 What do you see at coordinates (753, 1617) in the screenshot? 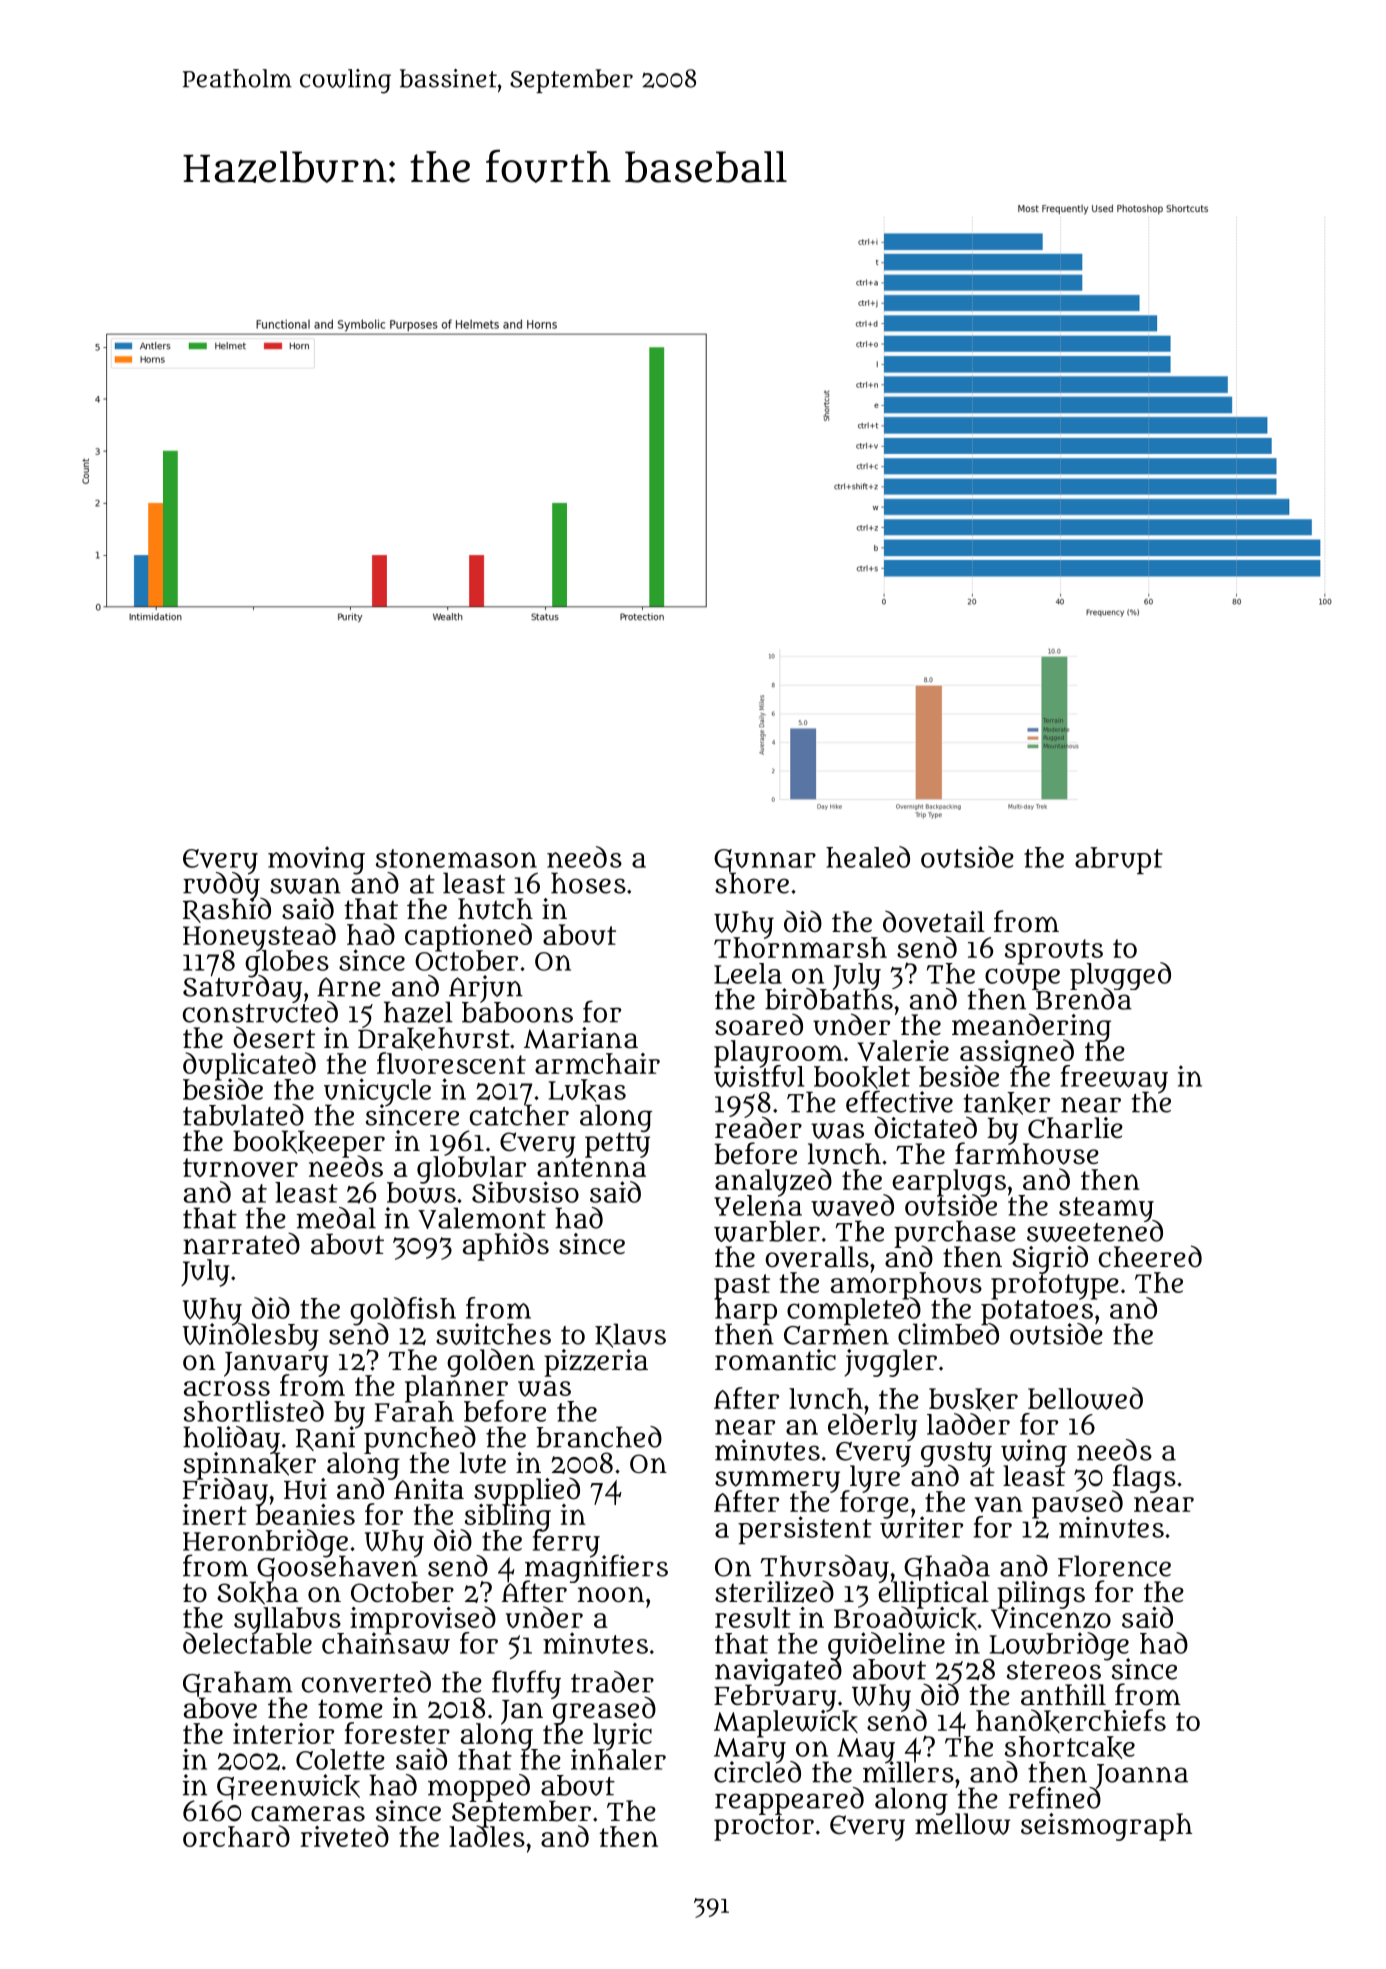
I see `result` at bounding box center [753, 1617].
